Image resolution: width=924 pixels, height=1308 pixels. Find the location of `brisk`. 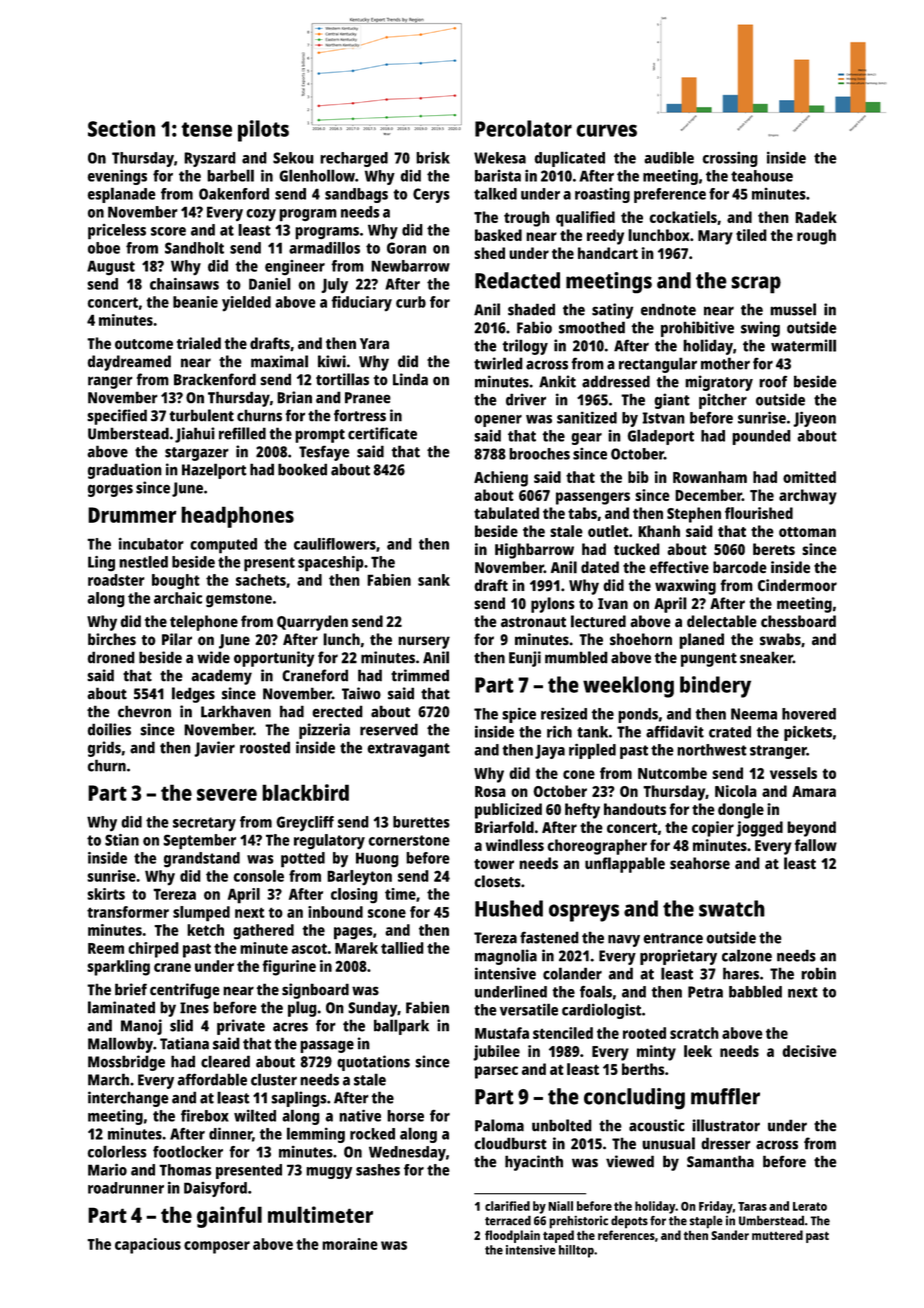

brisk is located at coordinates (433, 157).
